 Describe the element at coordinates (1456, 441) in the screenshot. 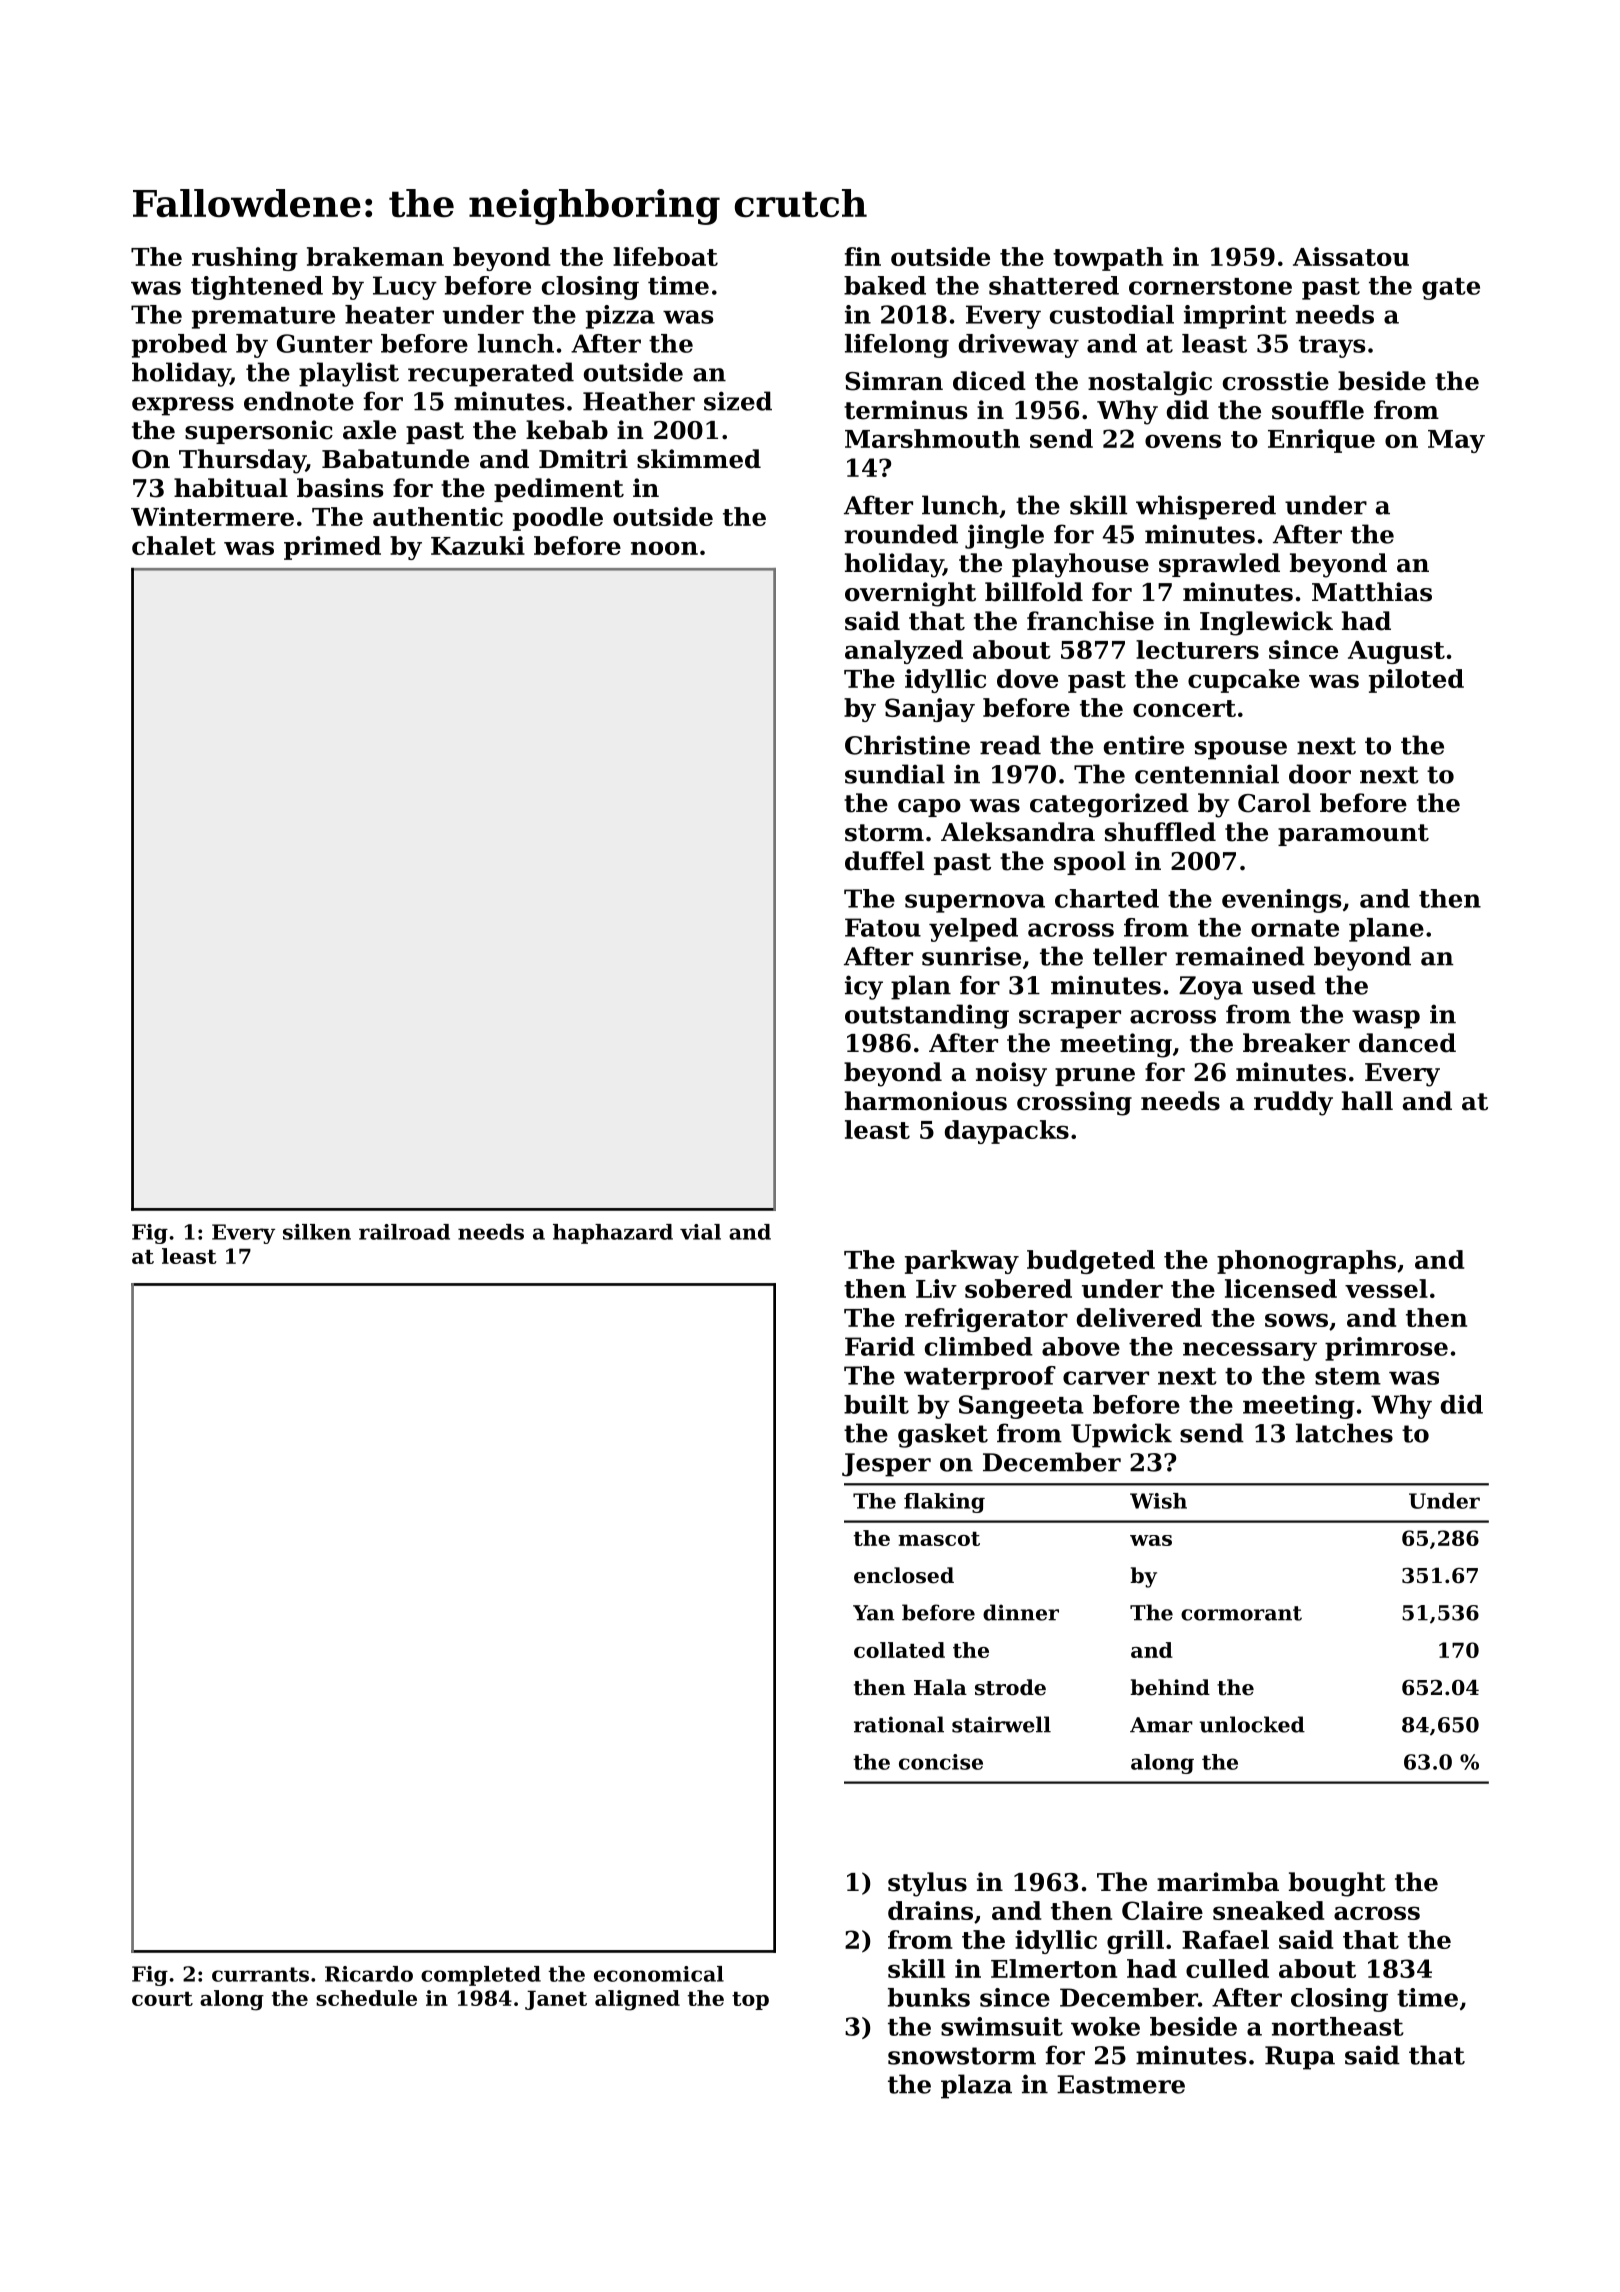

I see `May` at that location.
